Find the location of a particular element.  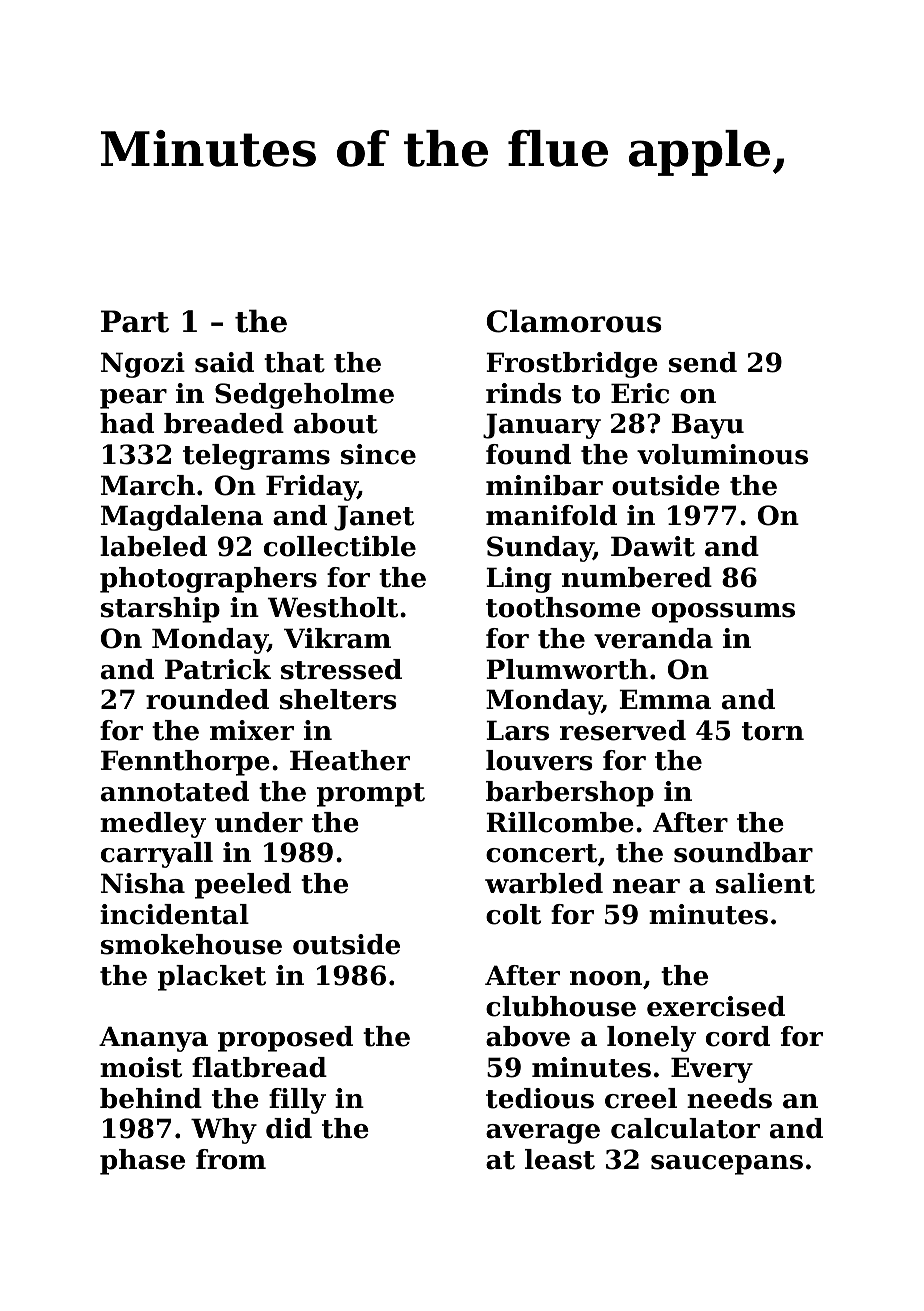

Ling is located at coordinates (519, 580).
